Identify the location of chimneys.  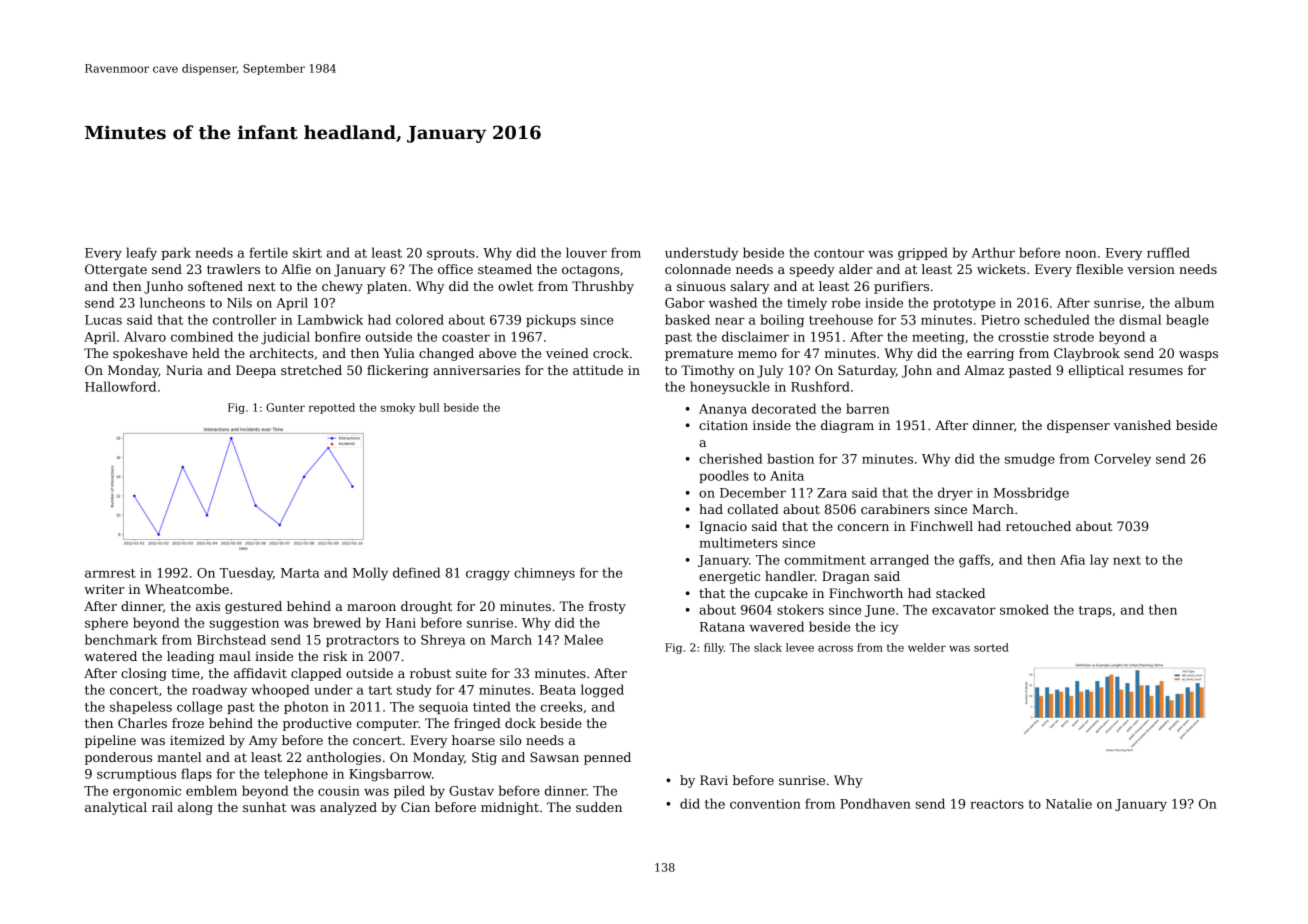
(544, 574).
